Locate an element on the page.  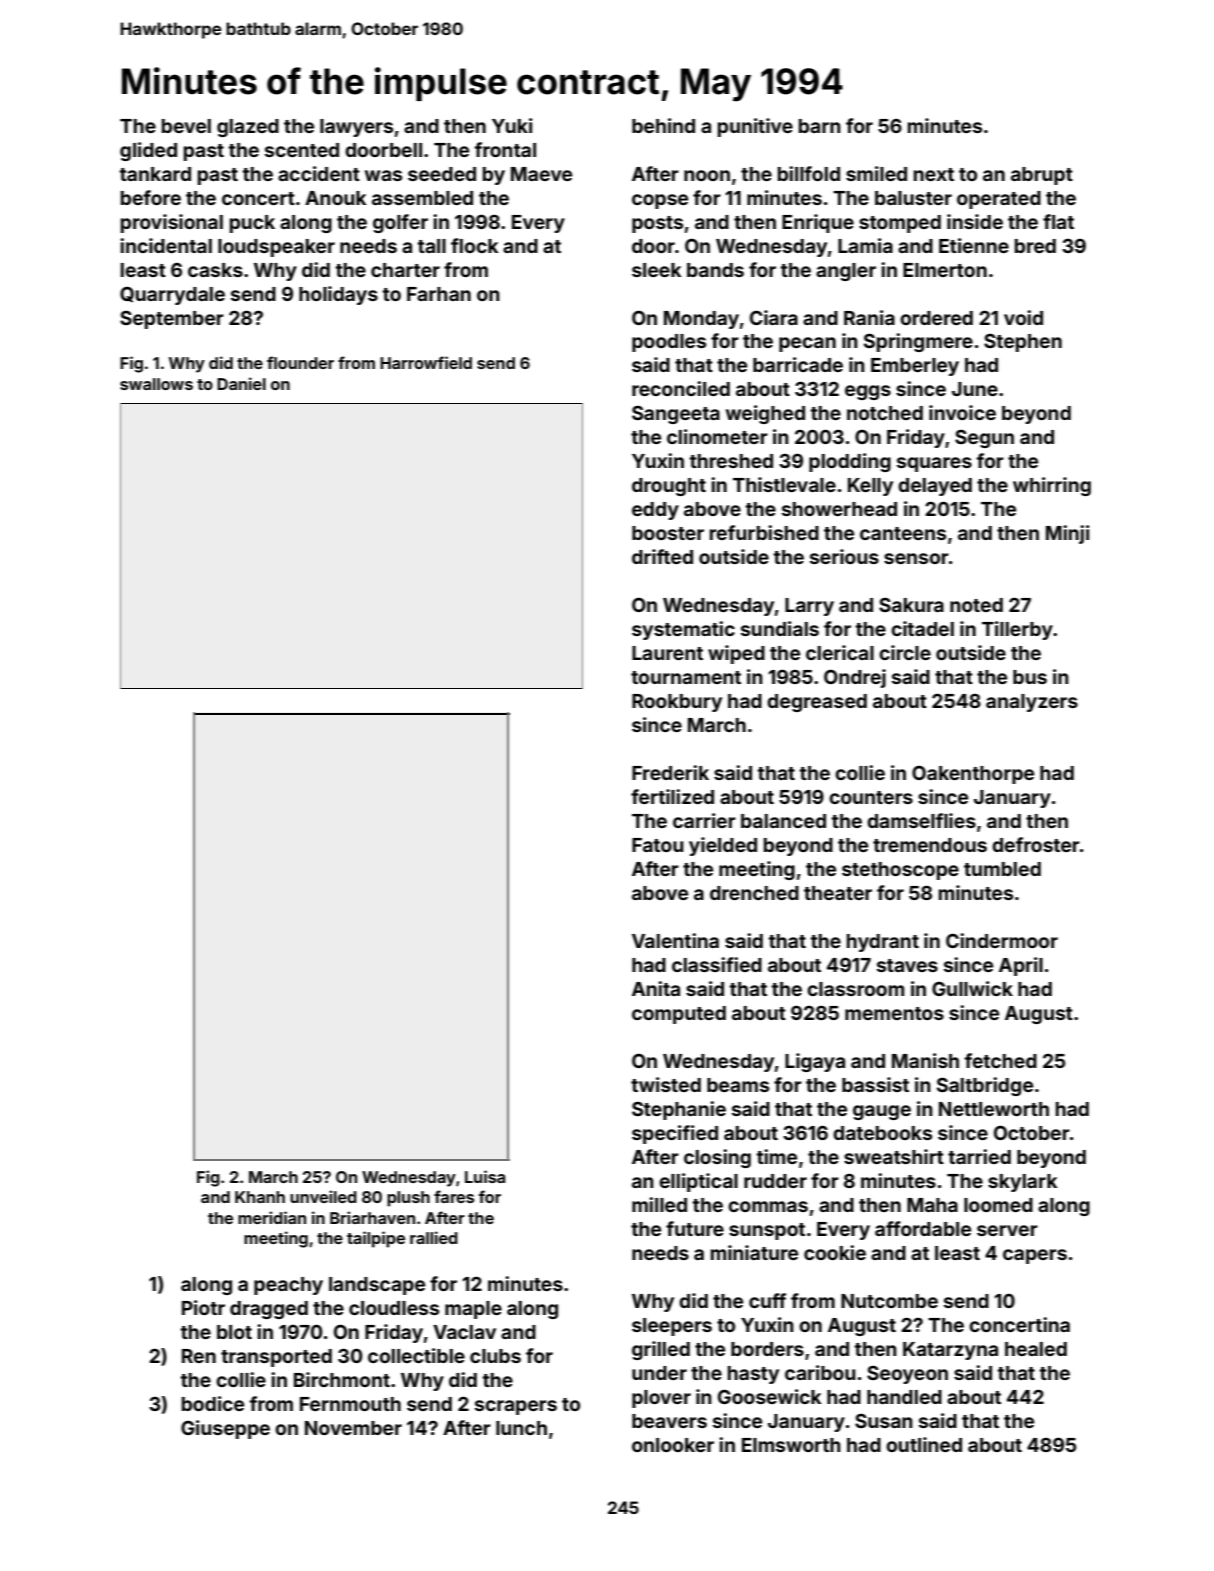
Sangeeta is located at coordinates (676, 414).
